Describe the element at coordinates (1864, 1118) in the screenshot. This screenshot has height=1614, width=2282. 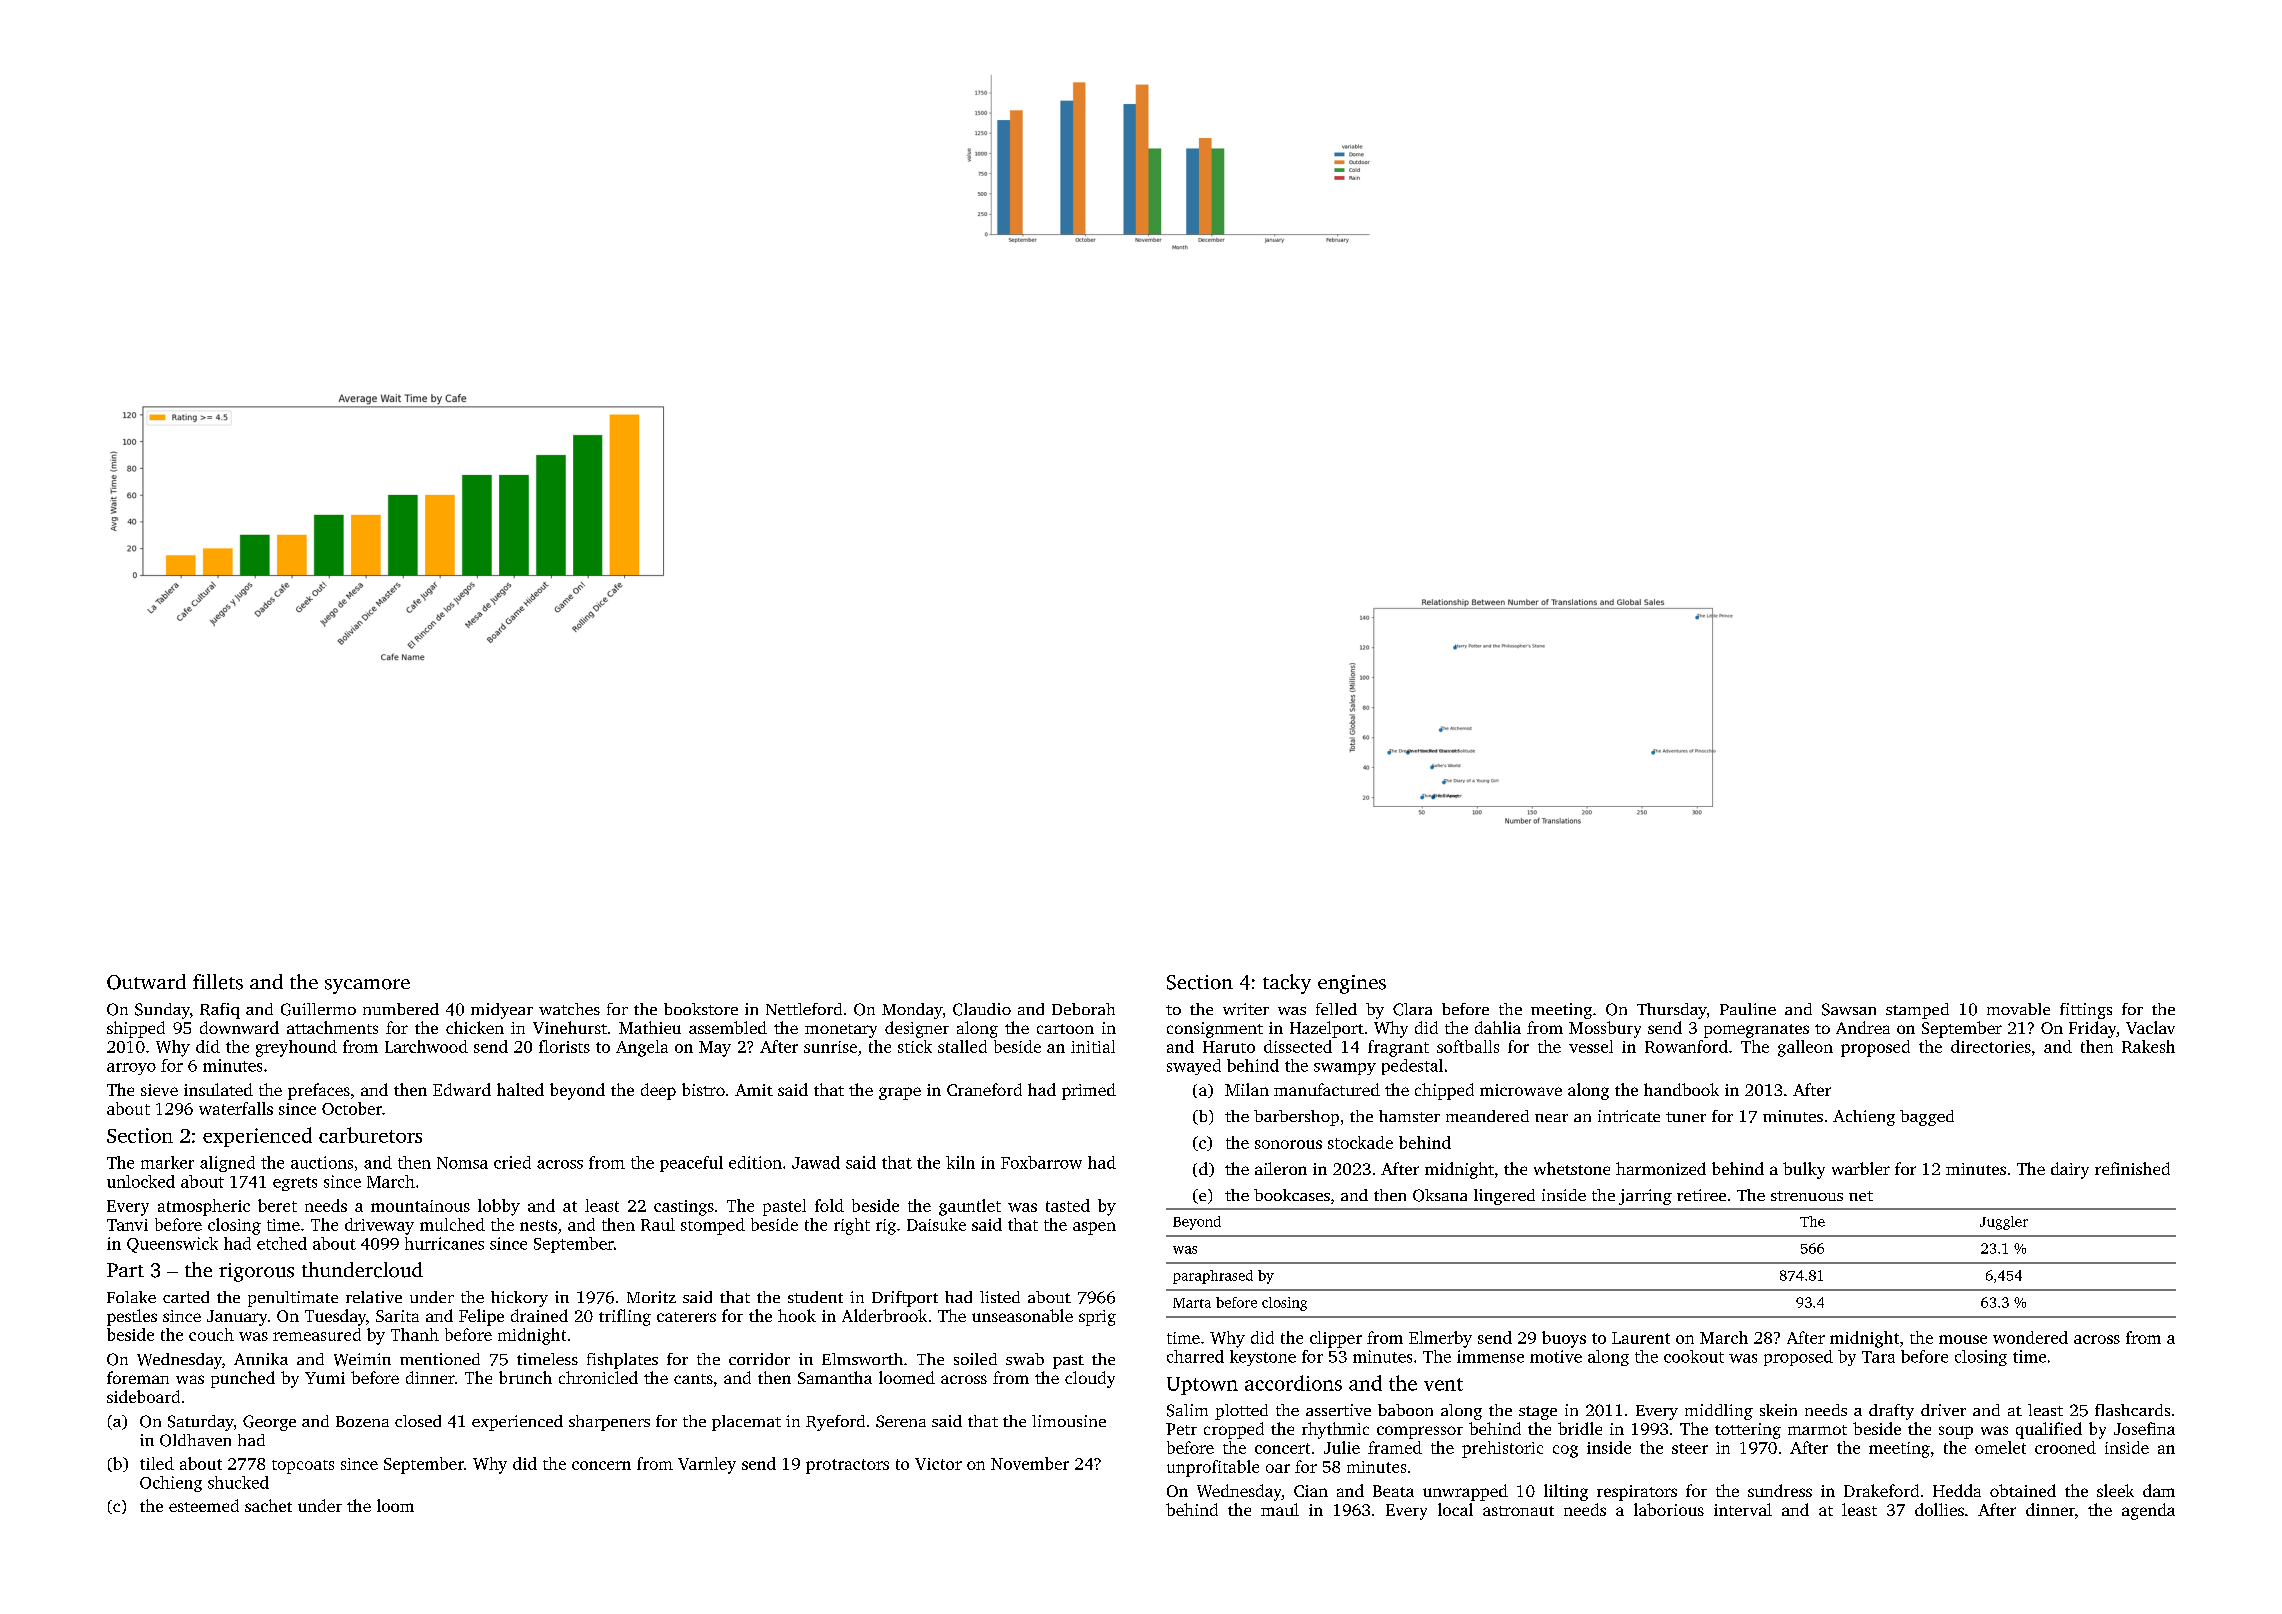
I see `Achieng` at that location.
